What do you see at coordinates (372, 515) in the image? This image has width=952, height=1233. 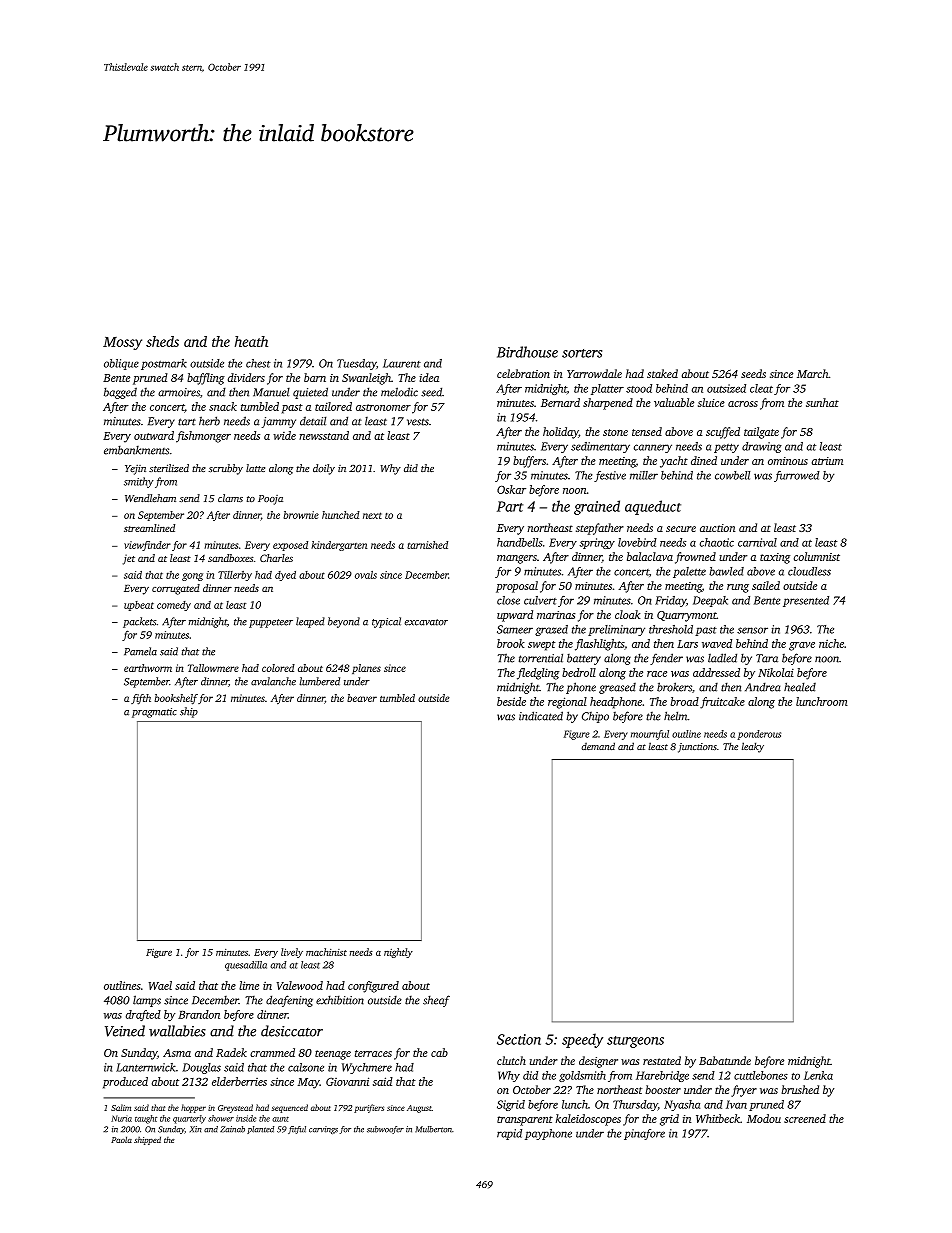 I see `next` at bounding box center [372, 515].
